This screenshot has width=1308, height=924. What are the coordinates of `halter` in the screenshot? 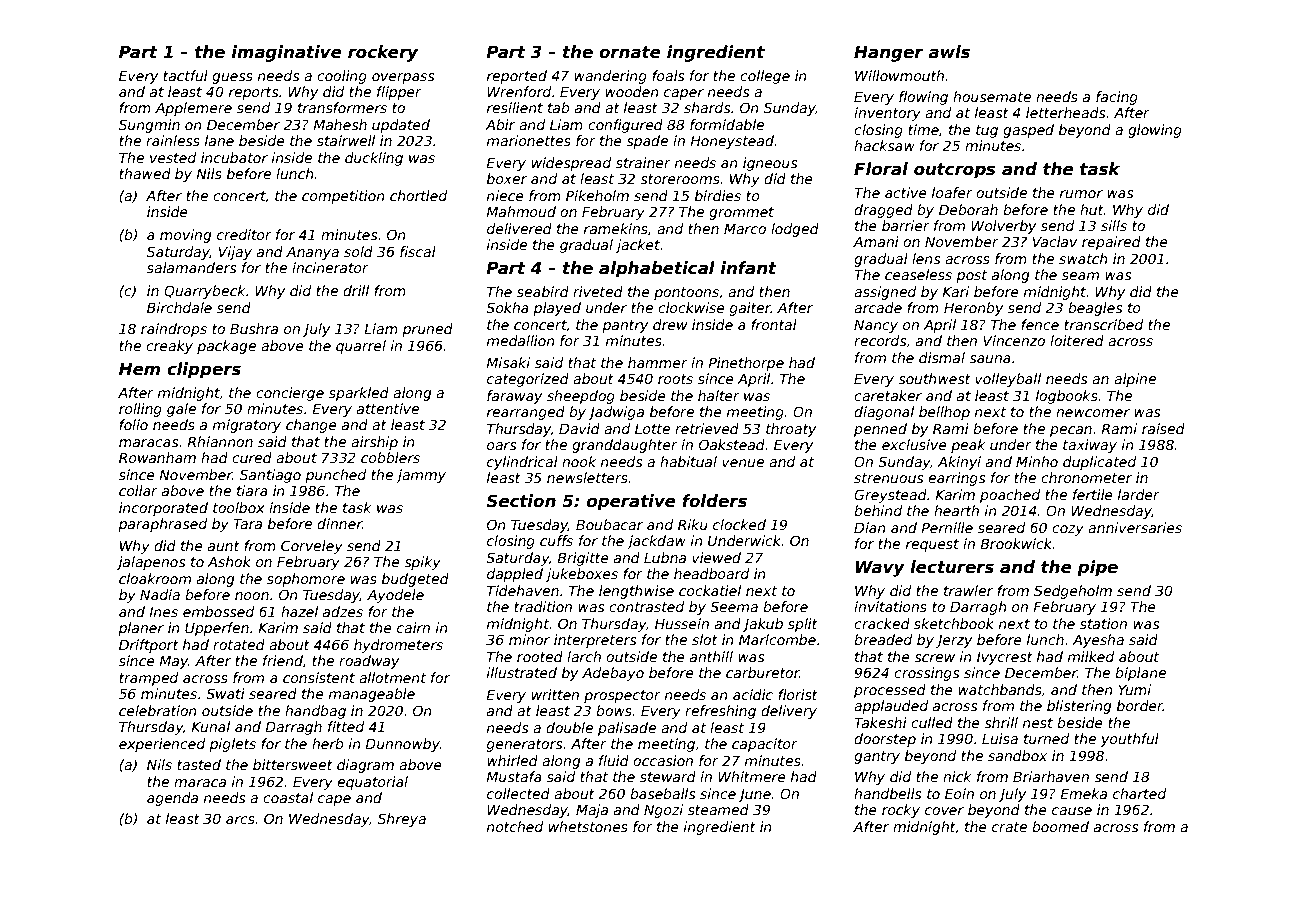 It's located at (719, 395).
